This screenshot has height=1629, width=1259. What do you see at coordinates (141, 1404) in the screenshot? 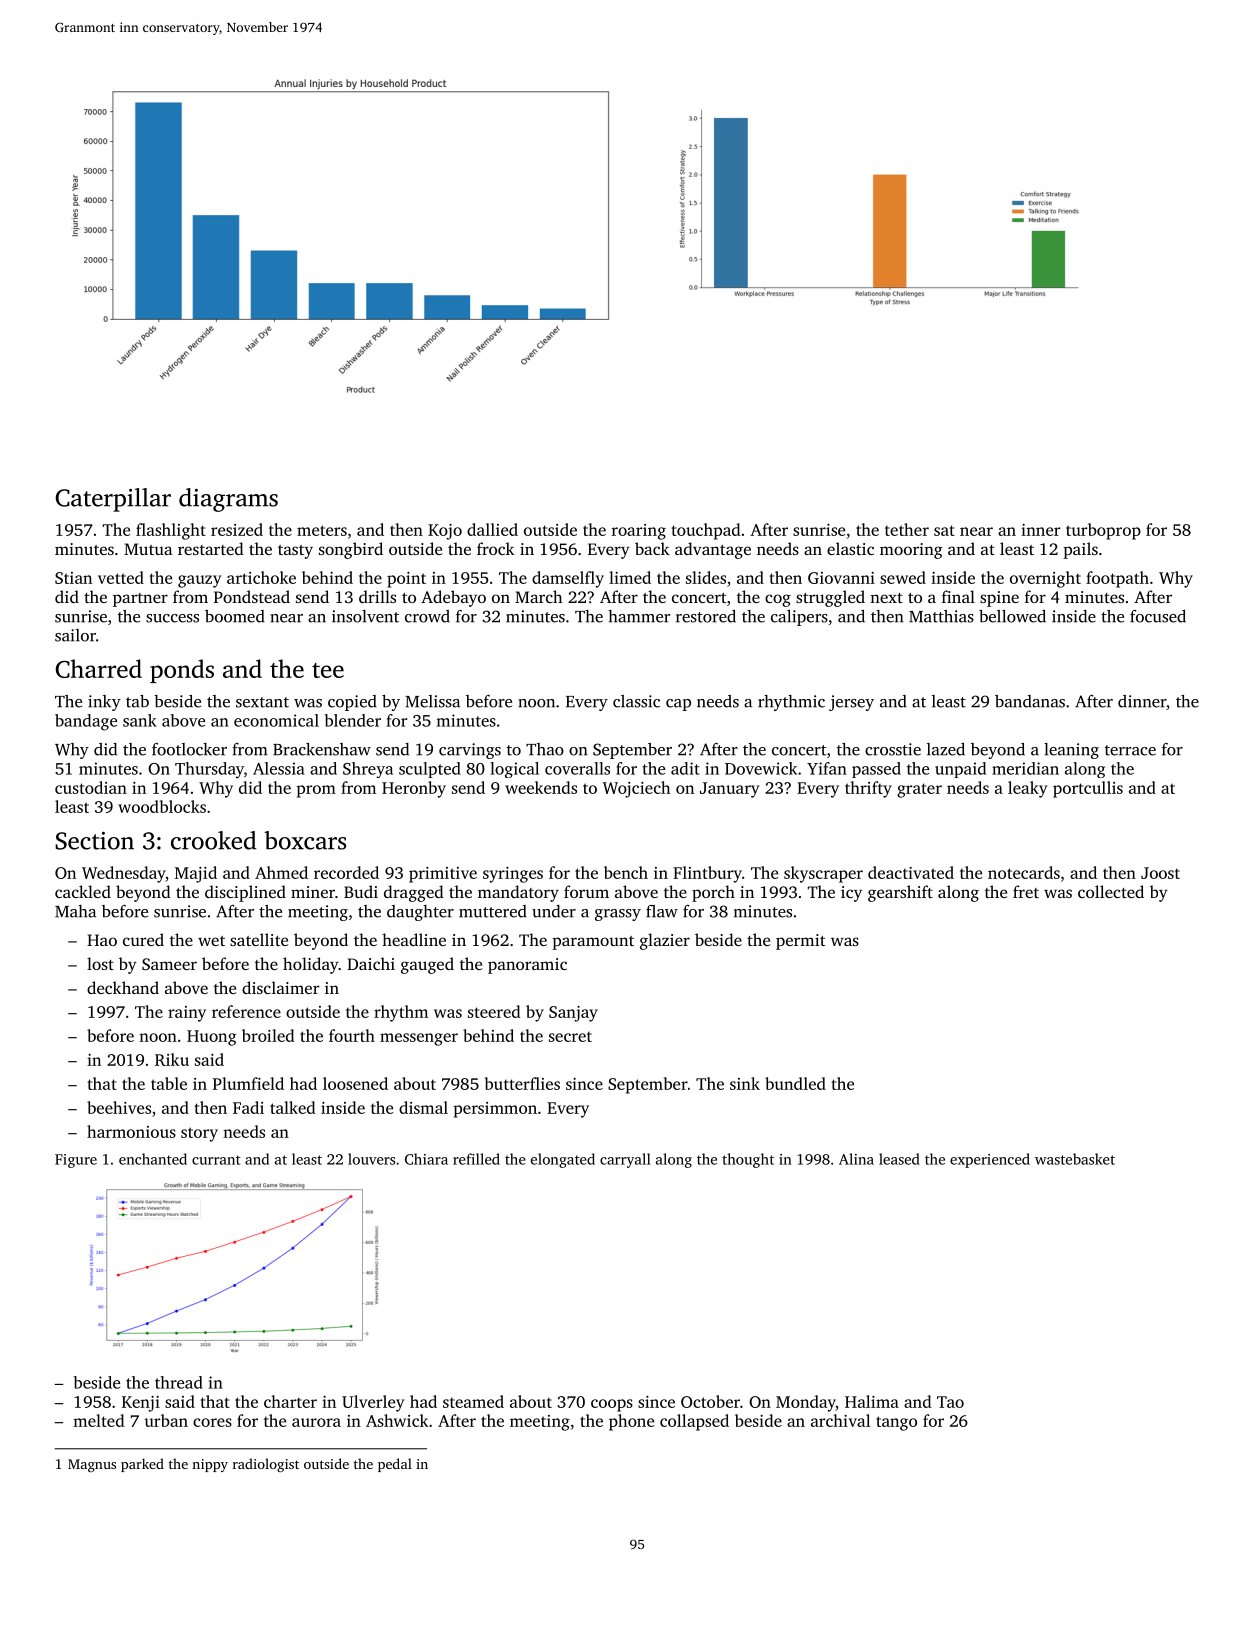
I see `Kenji` at bounding box center [141, 1404].
